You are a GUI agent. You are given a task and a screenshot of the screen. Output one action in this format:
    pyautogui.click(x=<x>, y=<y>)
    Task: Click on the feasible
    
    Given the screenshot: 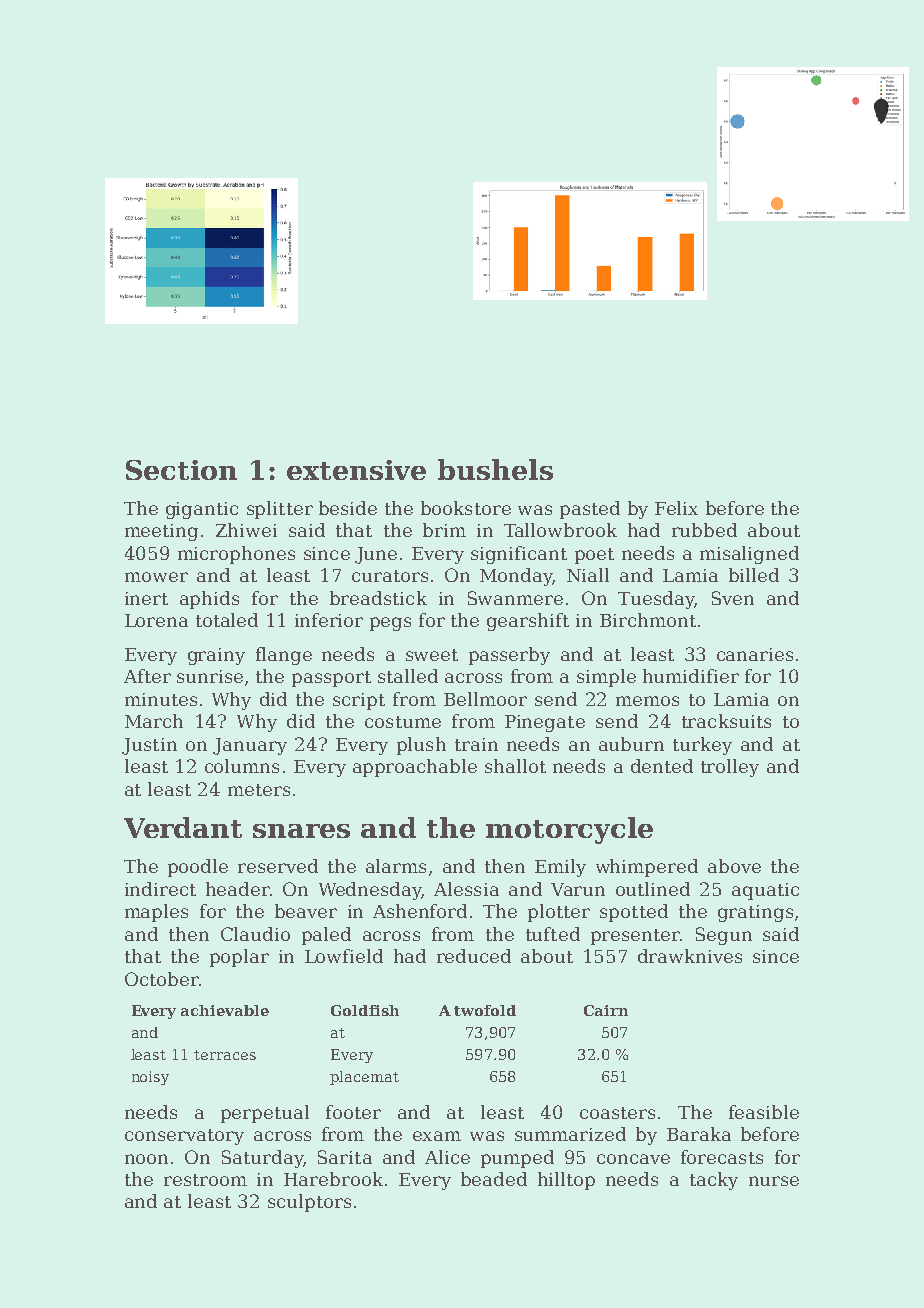 What is the action you would take?
    pyautogui.click(x=764, y=1112)
